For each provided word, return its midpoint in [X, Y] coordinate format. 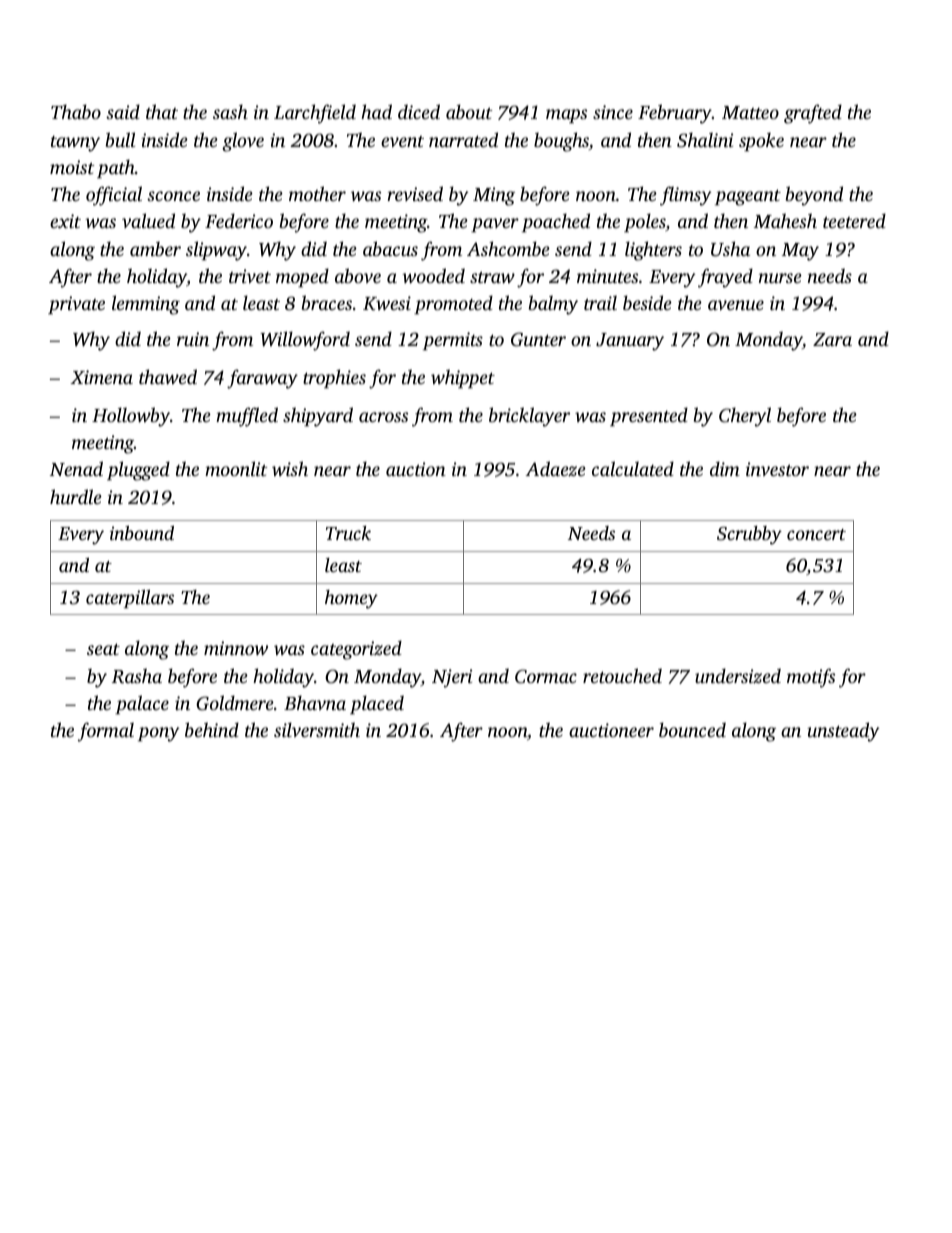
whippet [463, 378]
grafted [813, 114]
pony [158, 734]
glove [243, 142]
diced [419, 111]
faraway [262, 379]
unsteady [843, 732]
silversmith [317, 729]
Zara [832, 339]
